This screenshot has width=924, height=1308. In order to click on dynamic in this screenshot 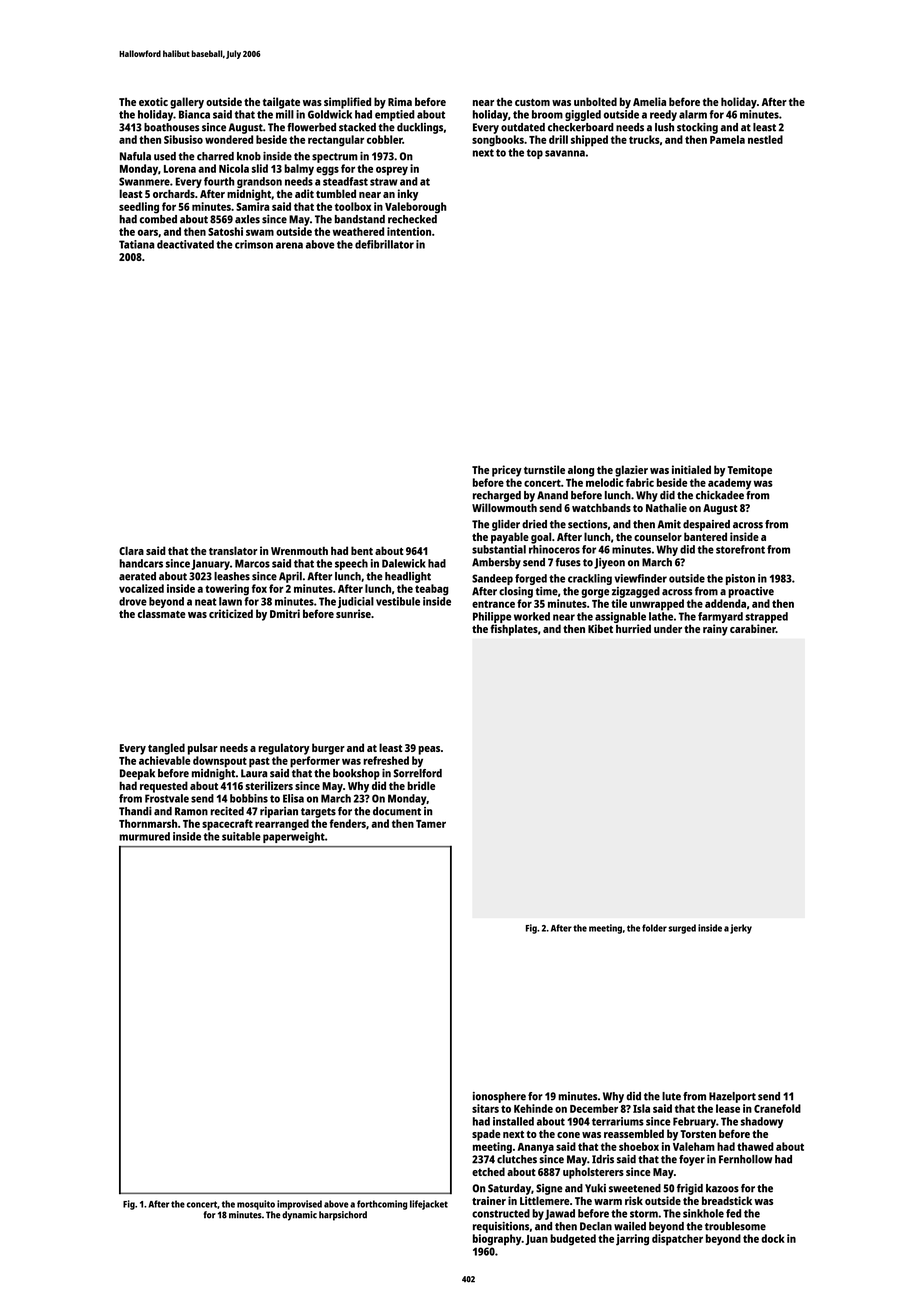, I will do `click(299, 1216)`.
